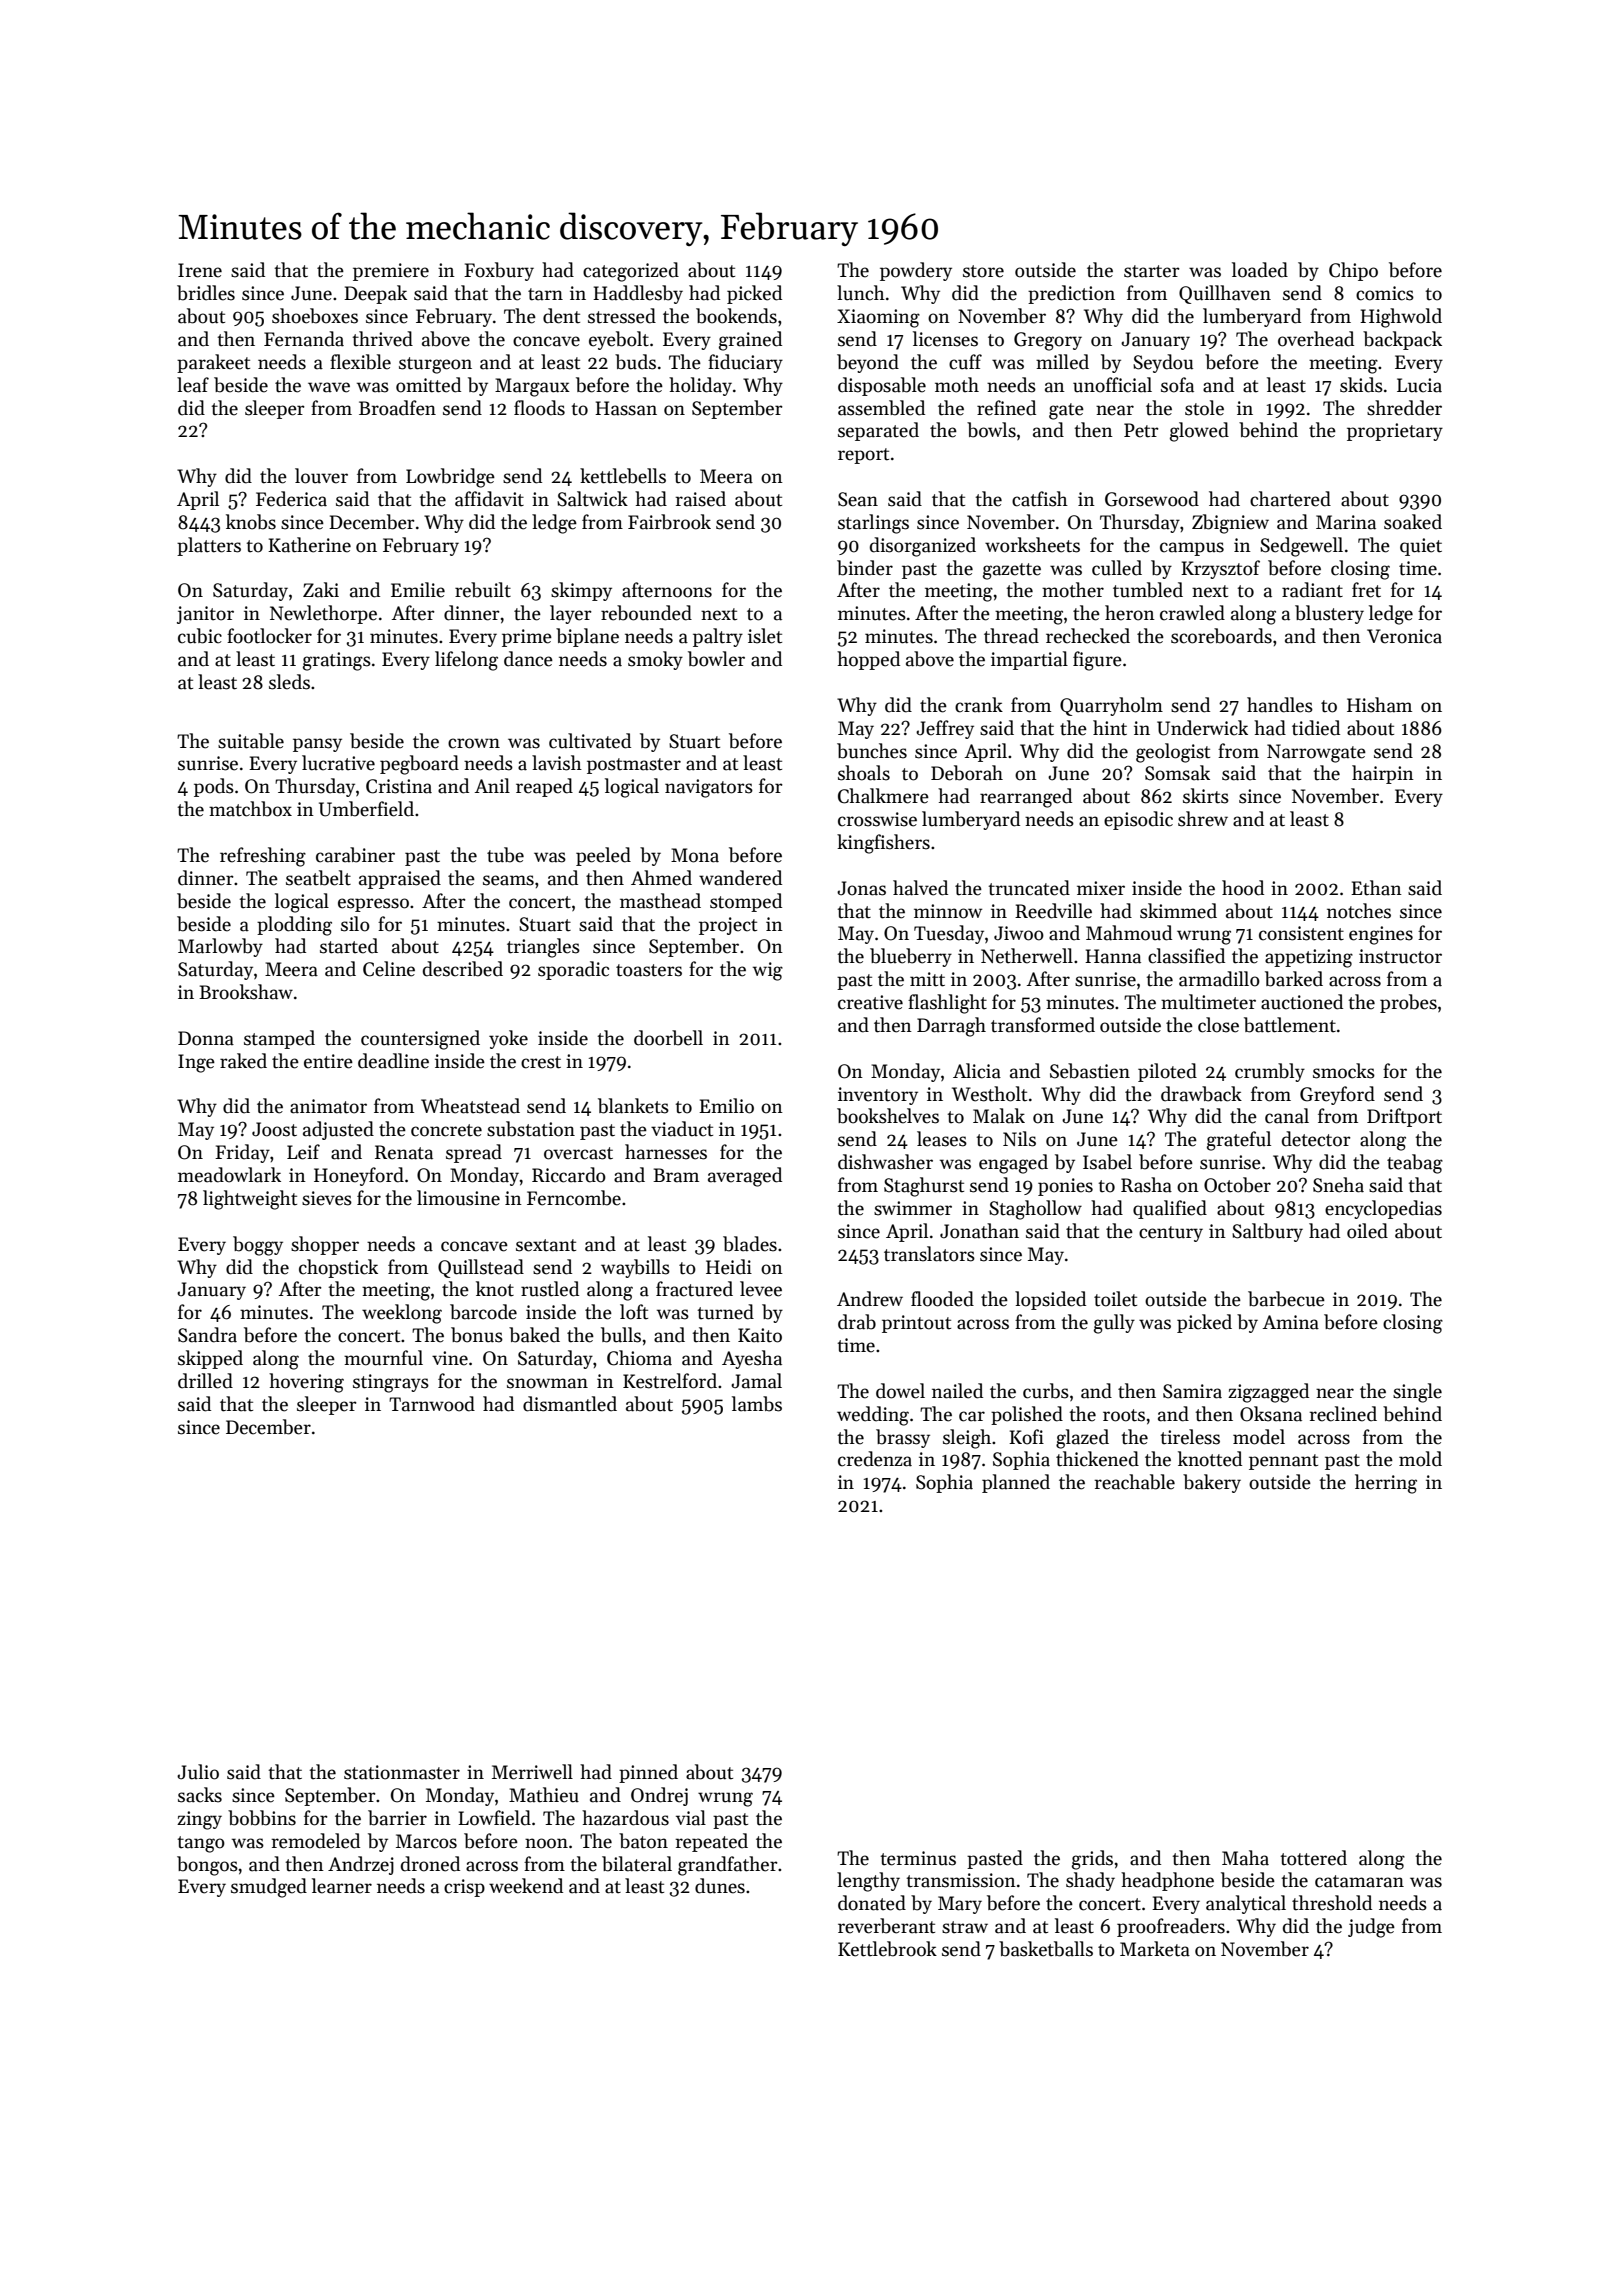 Image resolution: width=1620 pixels, height=2292 pixels. Describe the element at coordinates (1152, 271) in the page. I see `starter` at that location.
